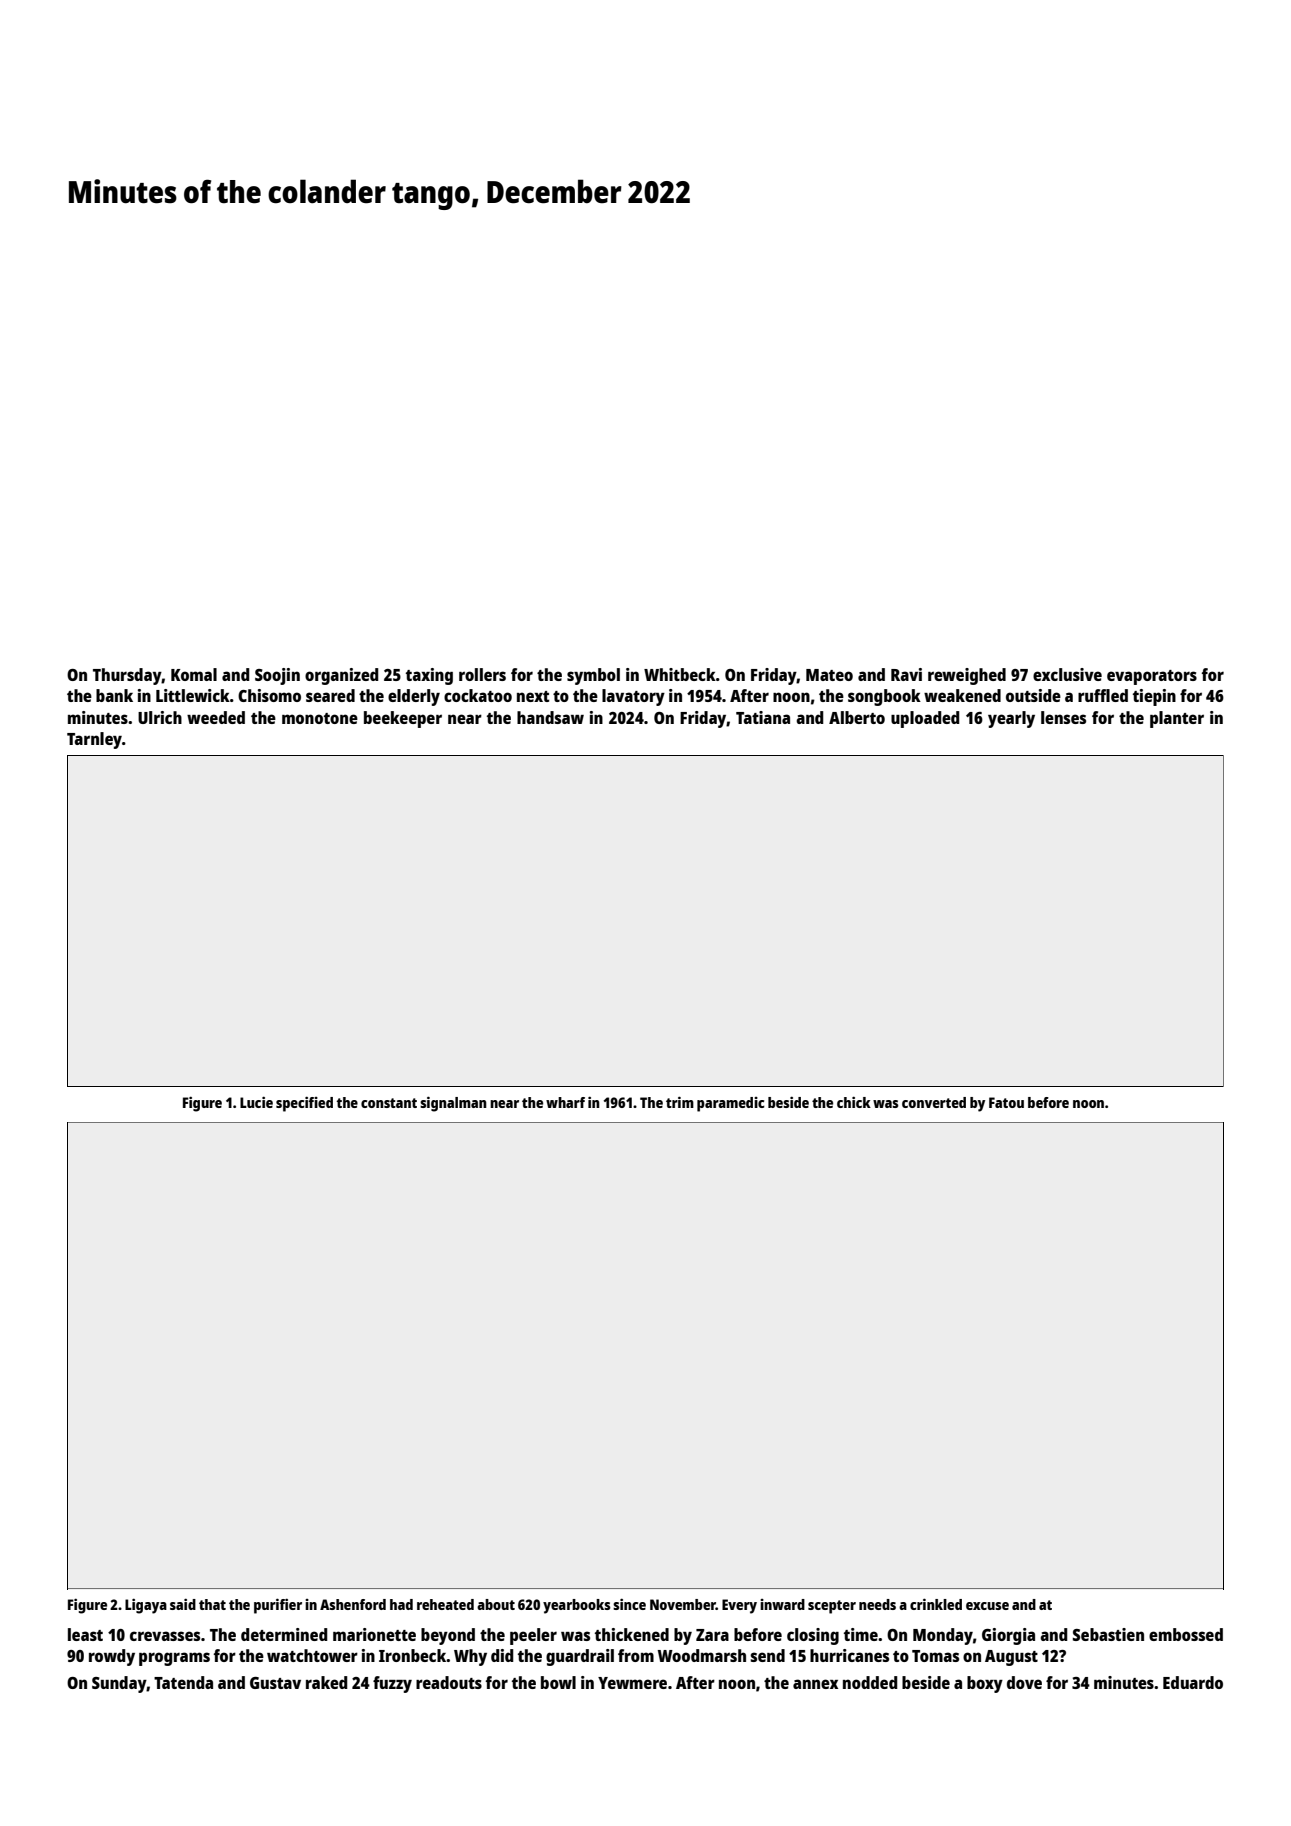 This image has width=1291, height=1826. Describe the element at coordinates (94, 740) in the image. I see `Tarnley` at that location.
